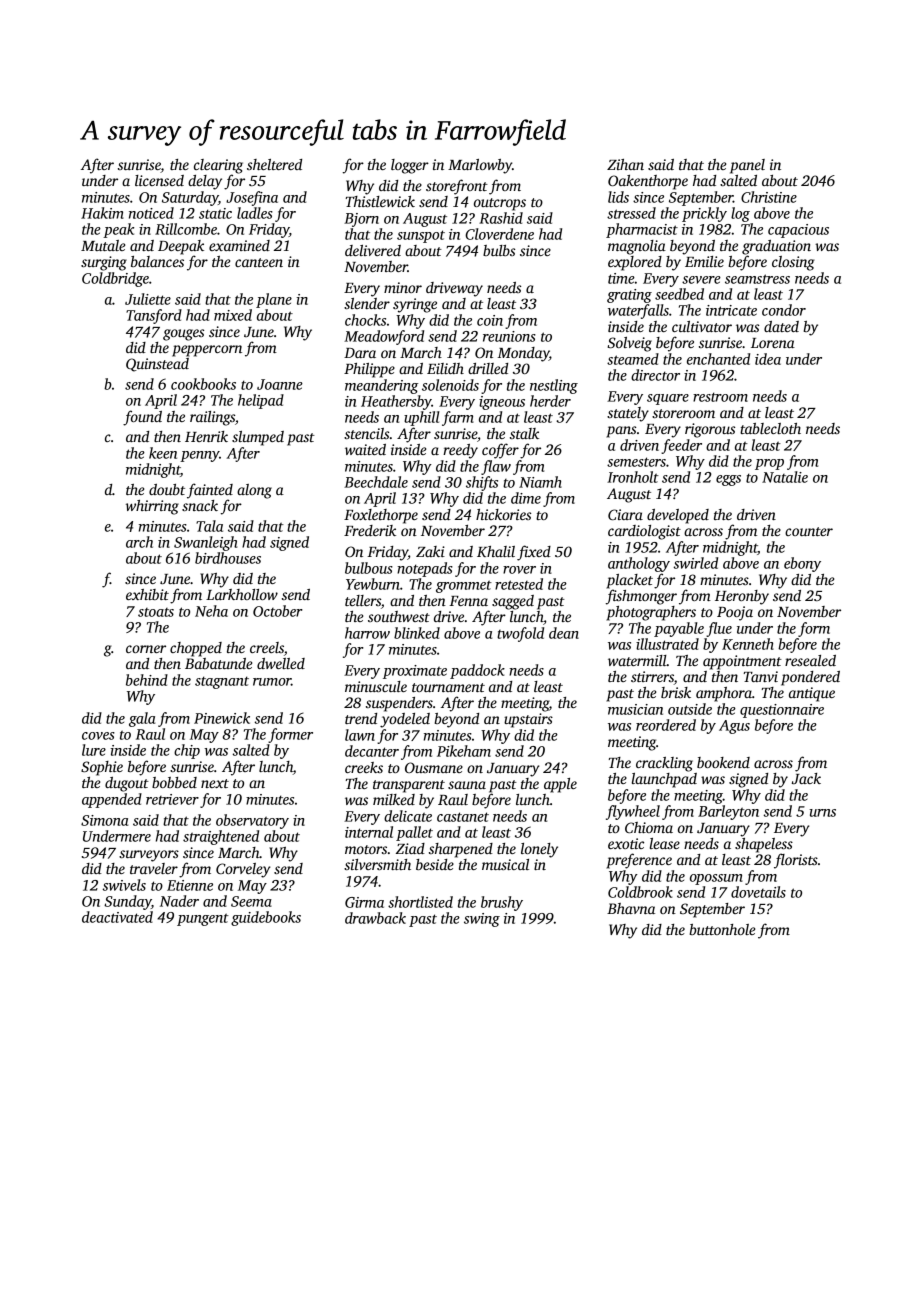 This image has width=924, height=1308. Describe the element at coordinates (200, 505) in the image. I see `snack` at that location.
